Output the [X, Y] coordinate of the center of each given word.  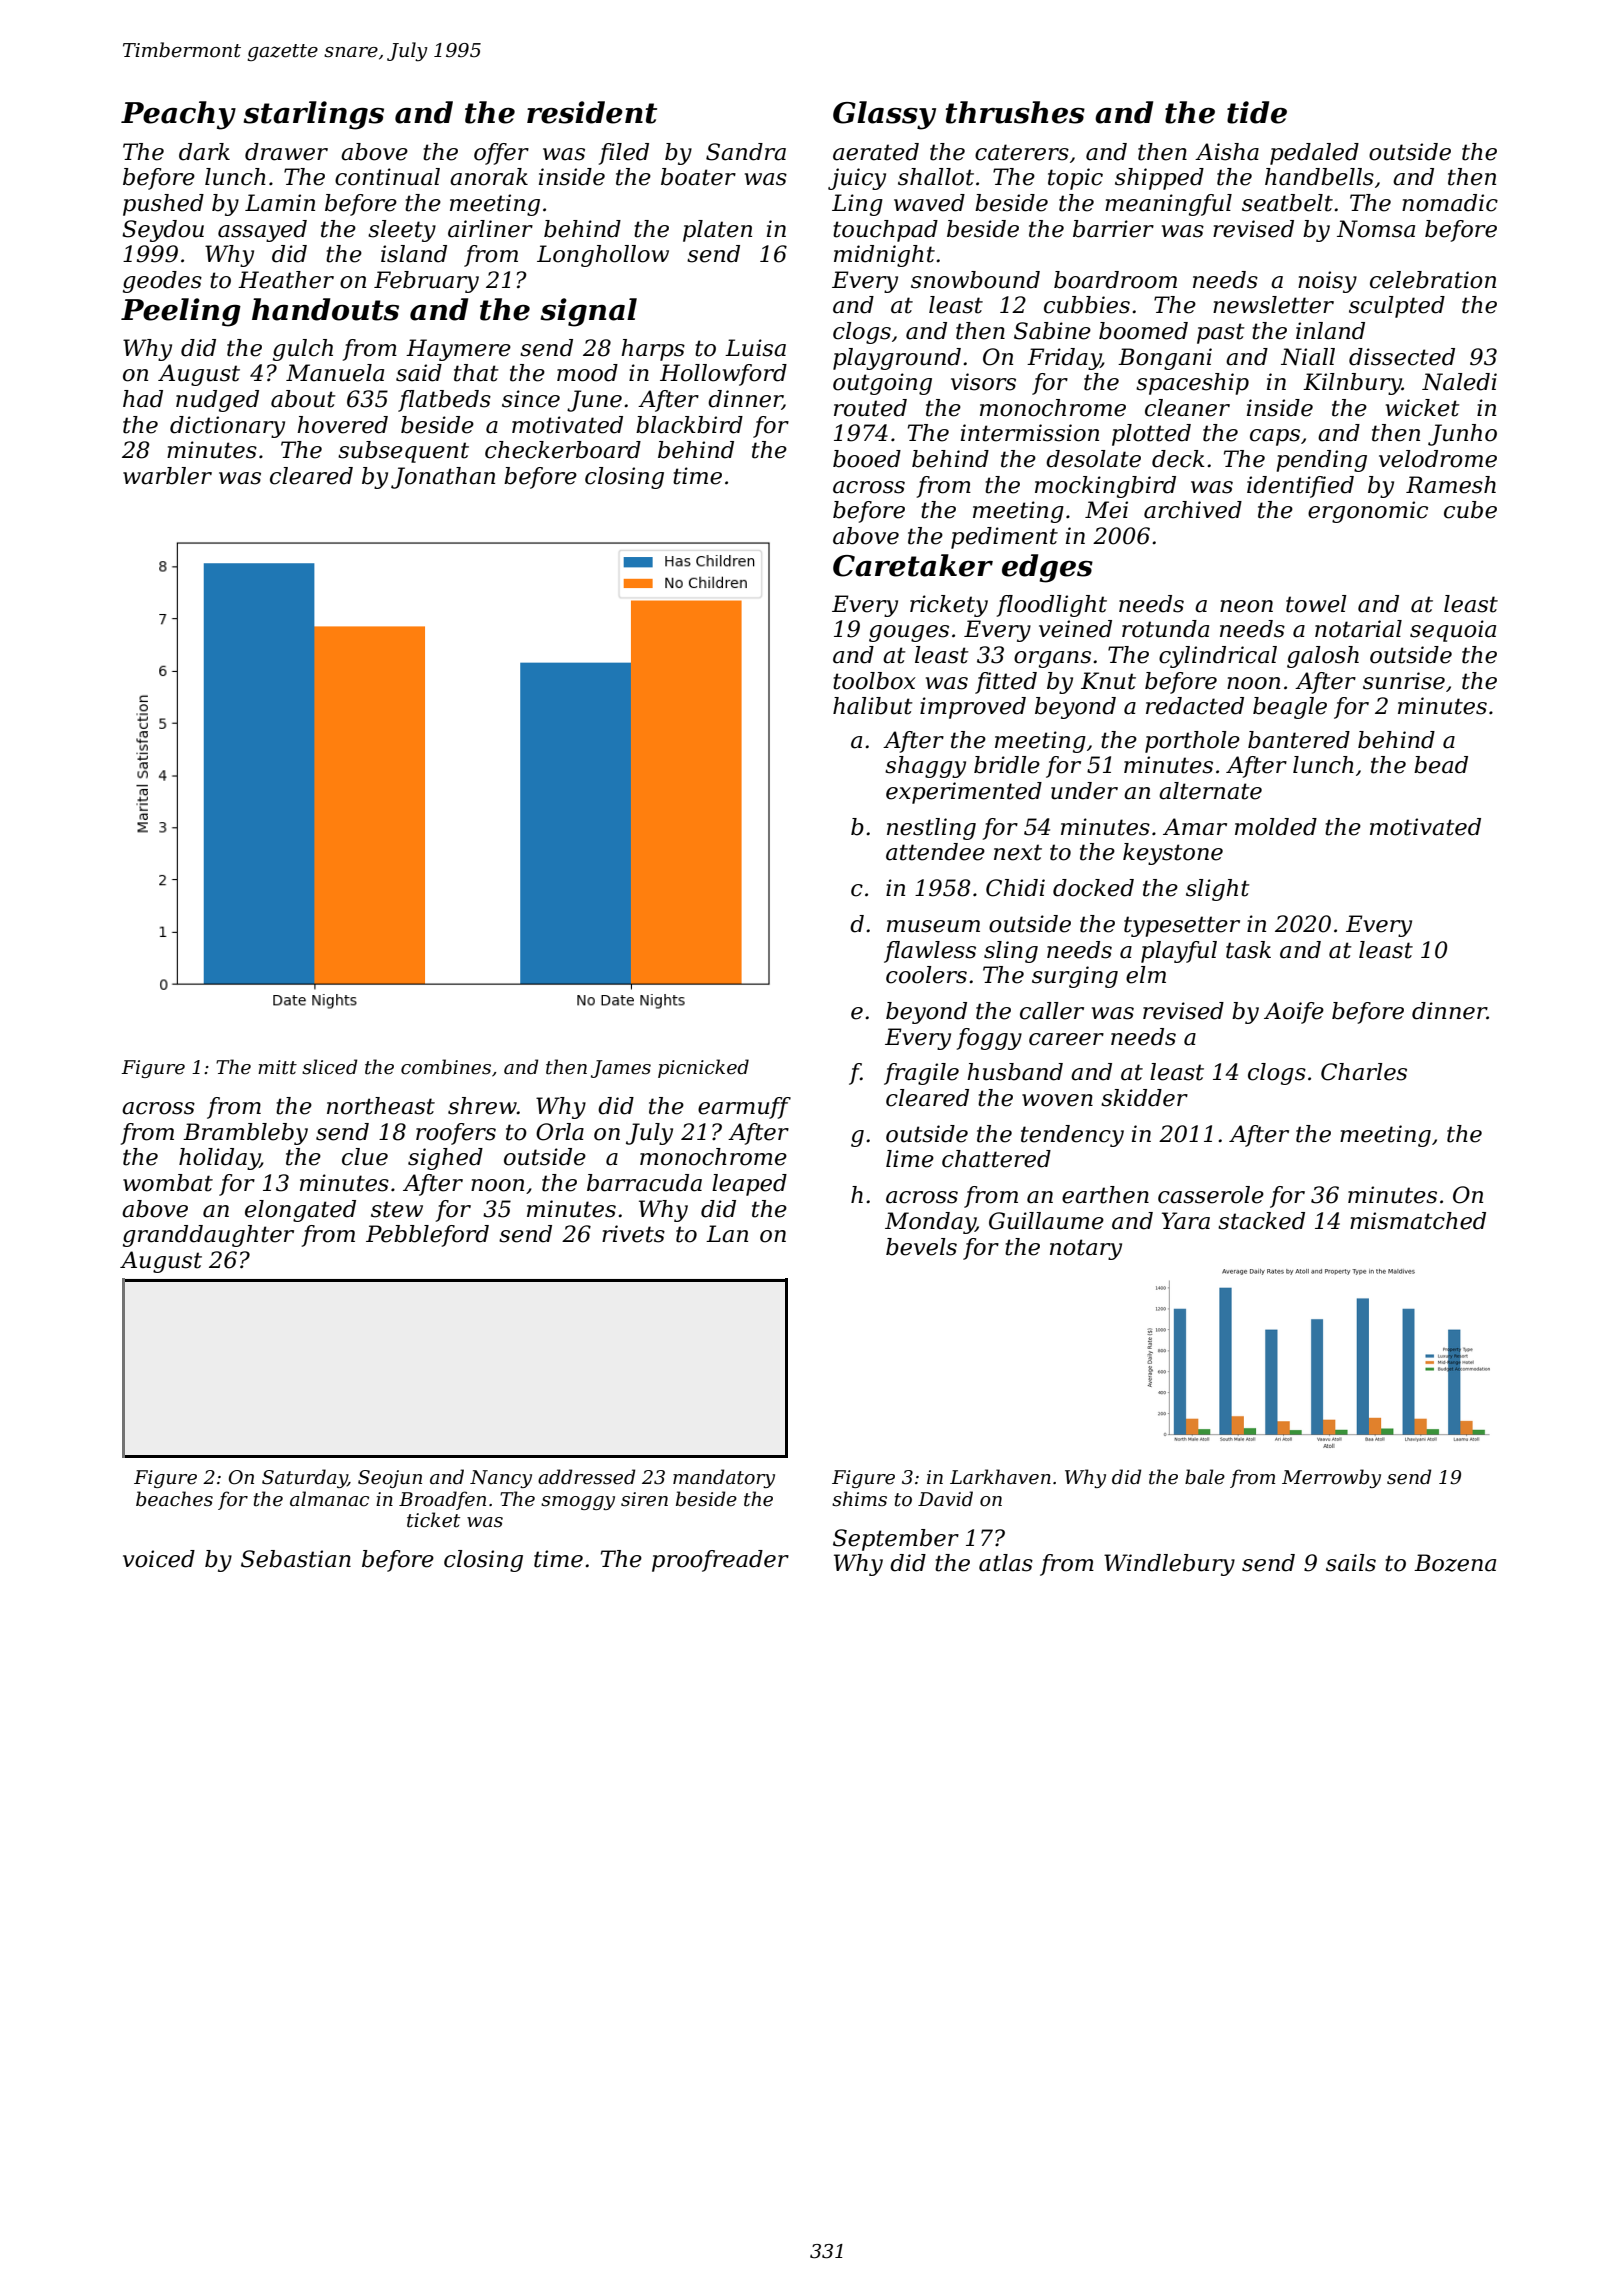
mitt [277, 1067]
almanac [329, 1499]
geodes [162, 282]
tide [1257, 112]
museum [933, 926]
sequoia [1453, 631]
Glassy [884, 115]
